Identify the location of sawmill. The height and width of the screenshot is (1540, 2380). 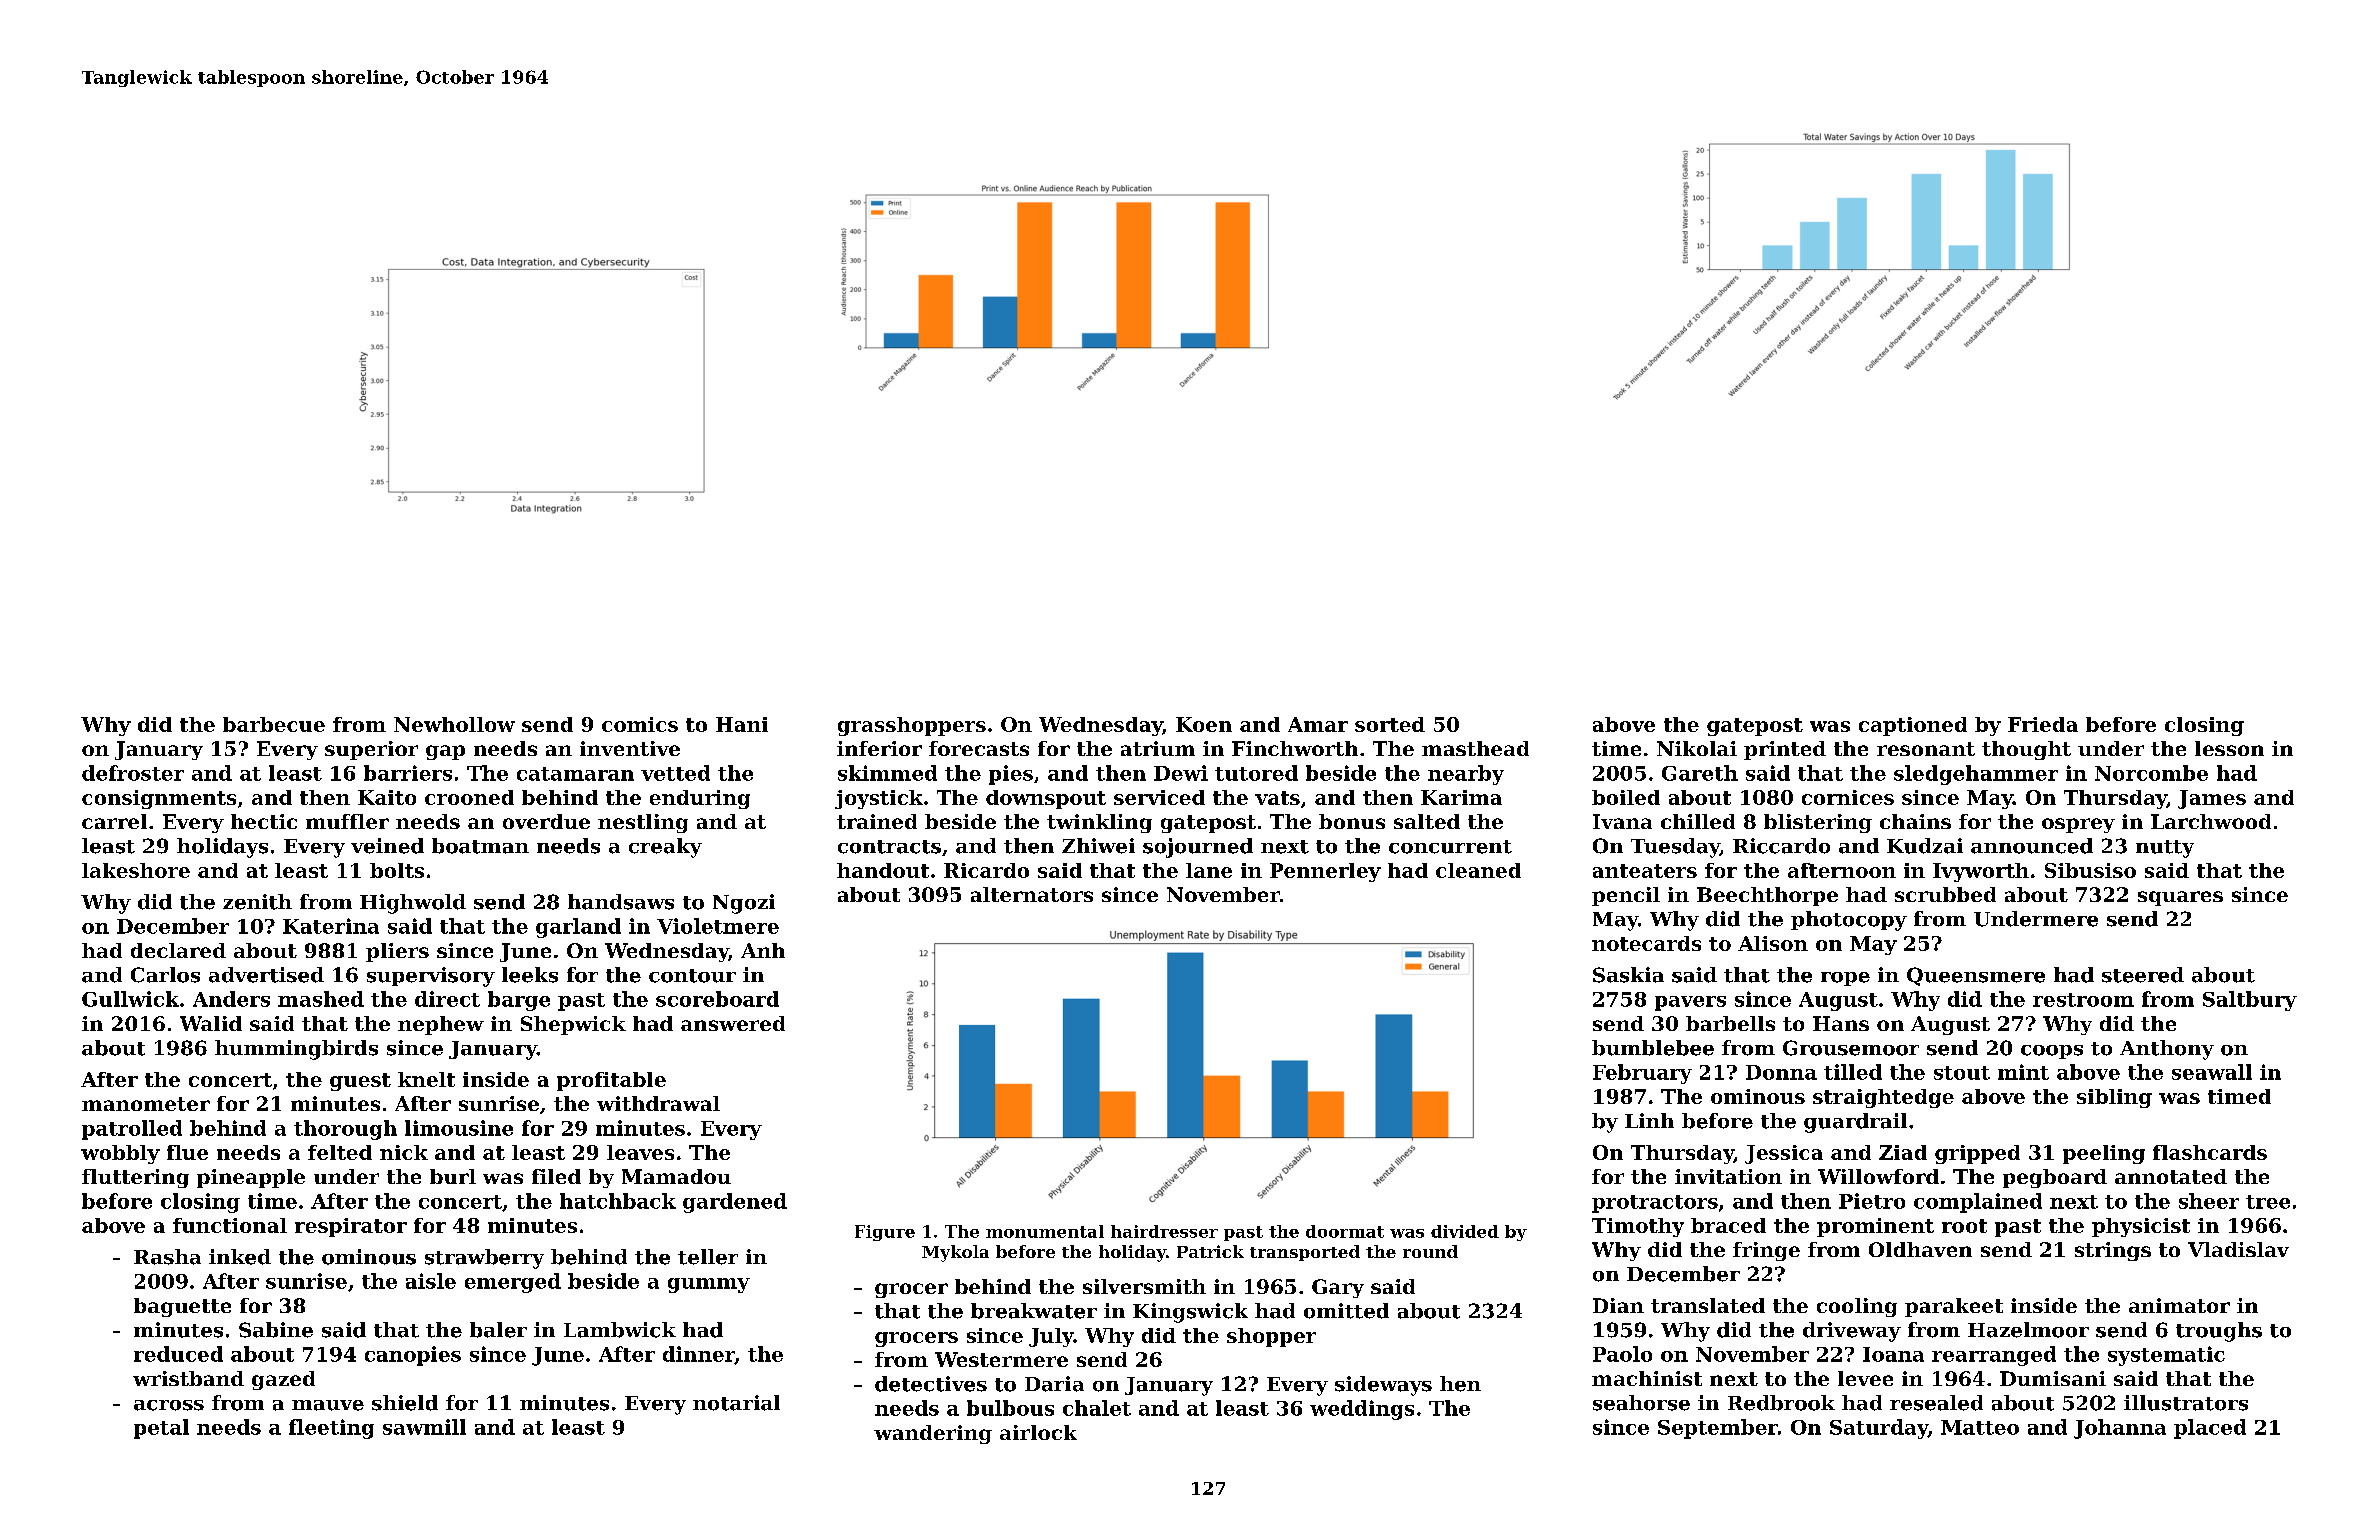
(424, 1427).
